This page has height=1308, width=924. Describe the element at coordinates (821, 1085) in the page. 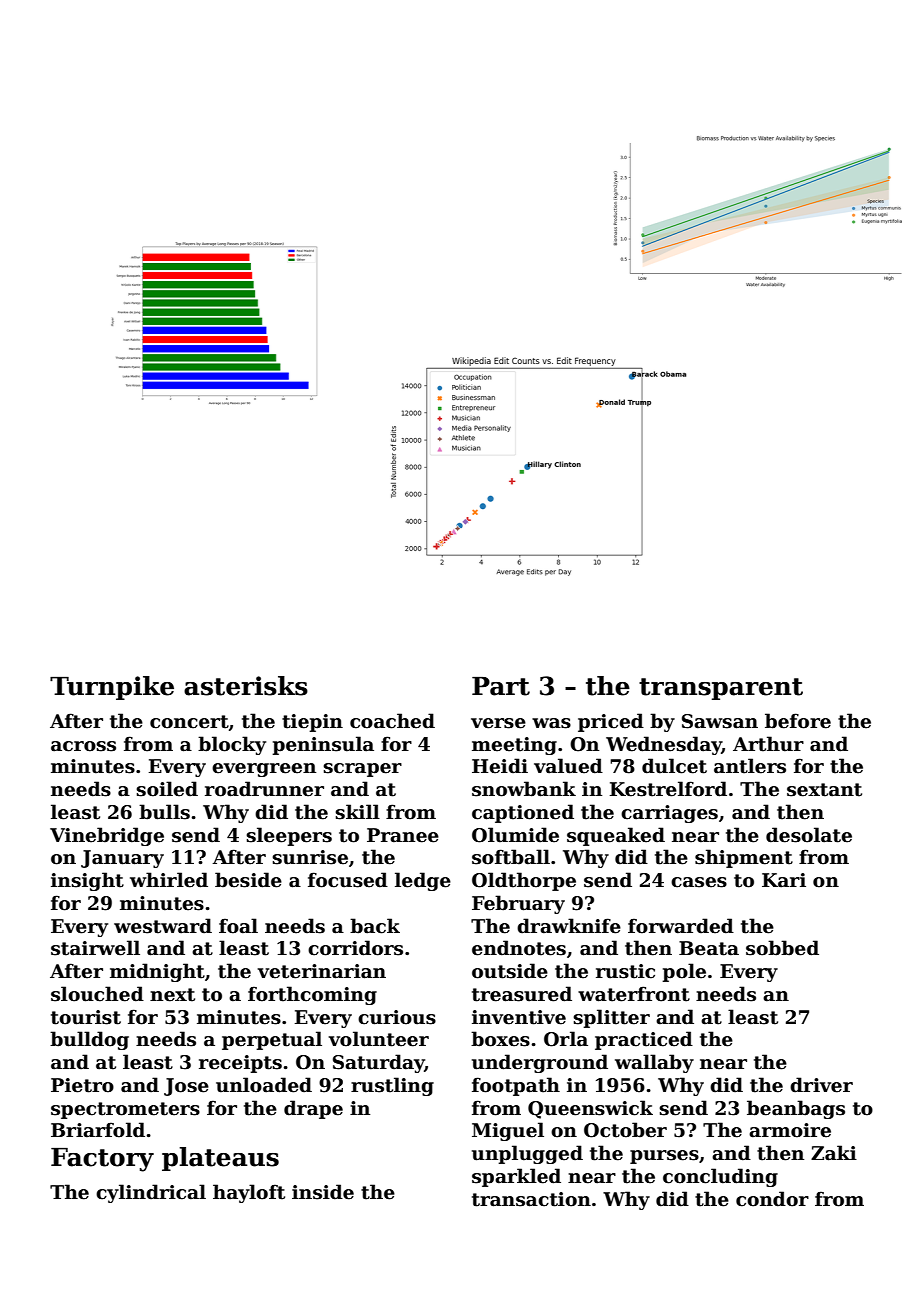

I see `driver` at that location.
